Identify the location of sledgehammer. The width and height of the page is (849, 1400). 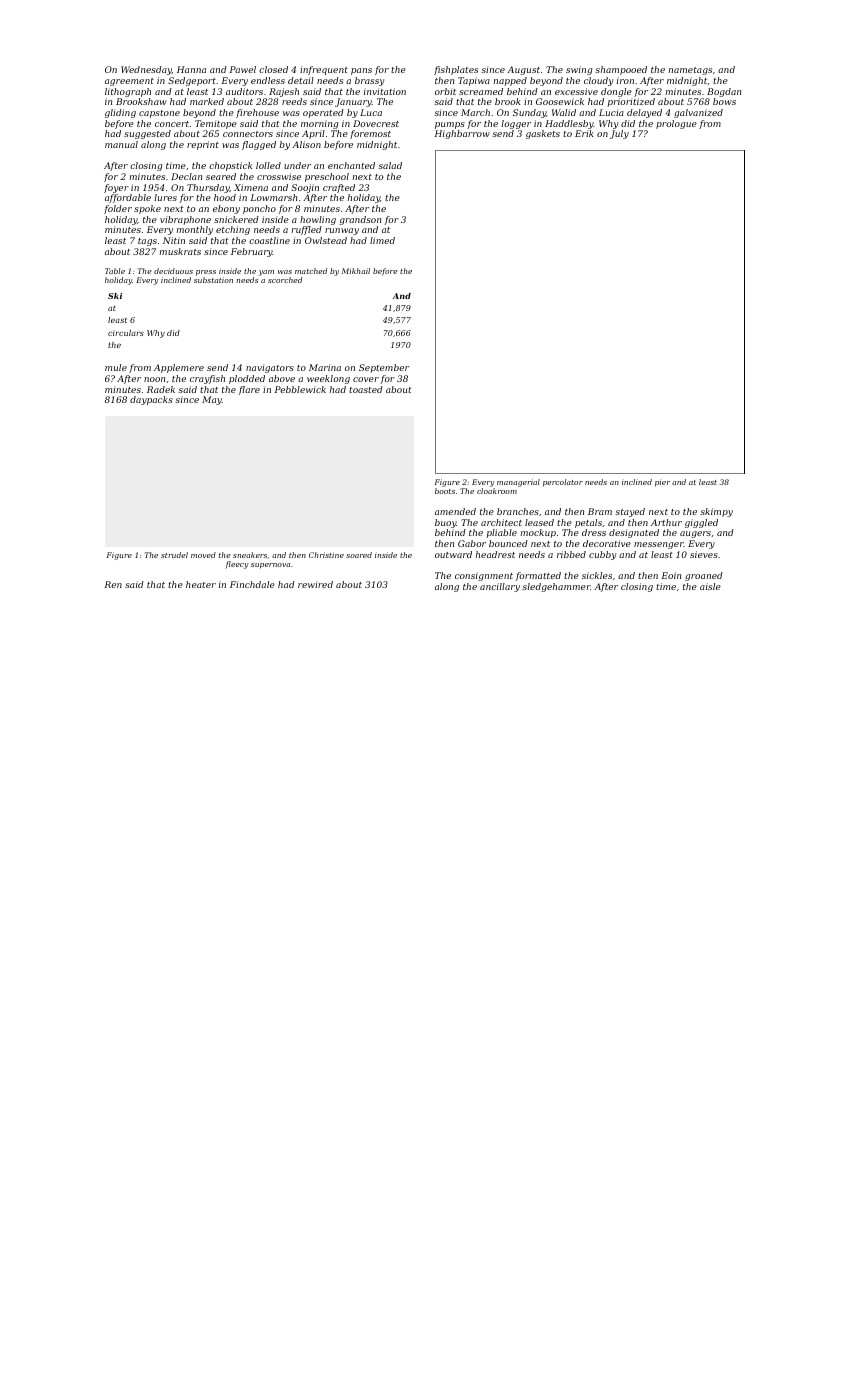
(556, 587).
